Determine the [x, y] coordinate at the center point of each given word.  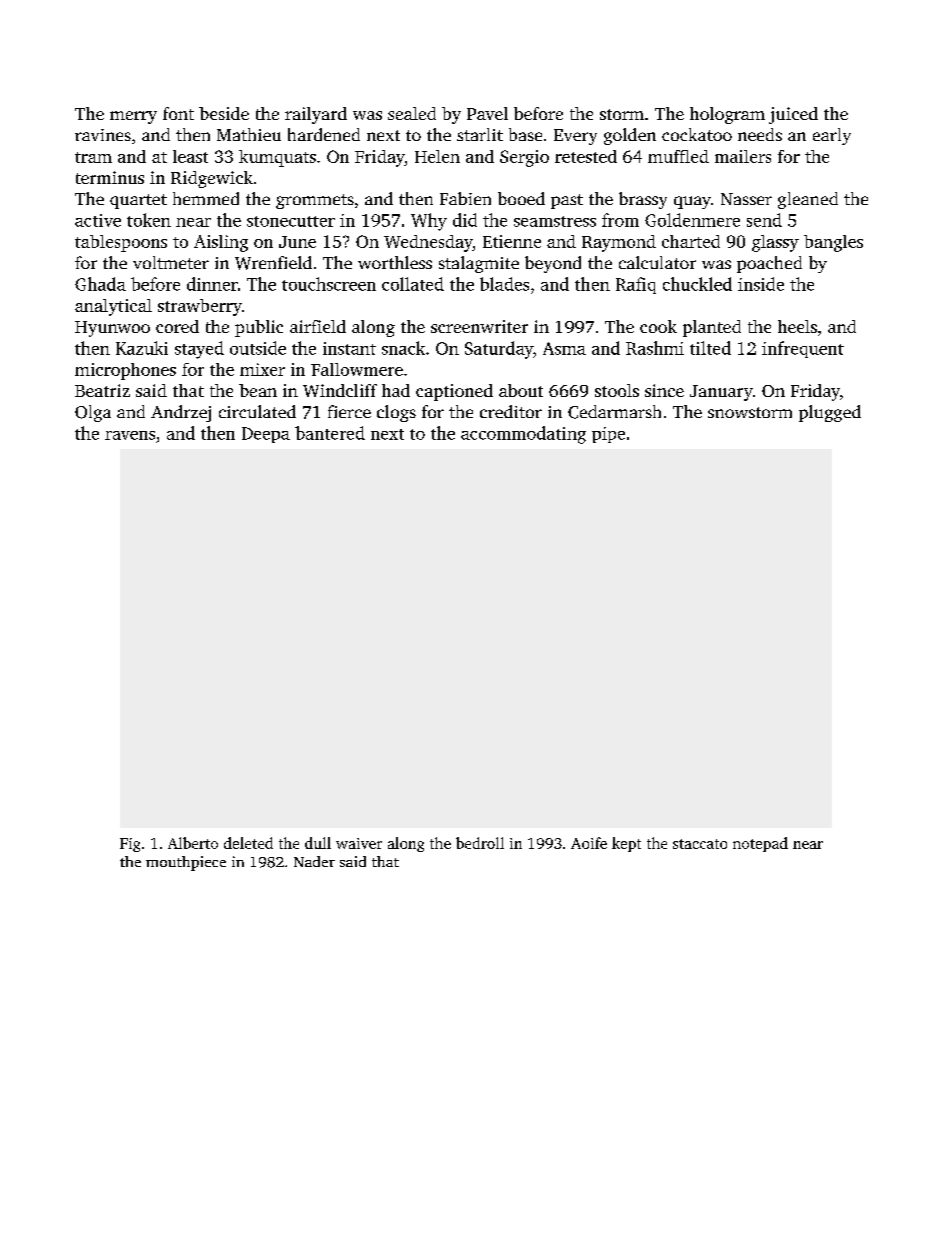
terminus [110, 177]
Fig [130, 845]
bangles [833, 243]
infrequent [803, 349]
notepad [760, 844]
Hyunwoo [112, 329]
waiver [359, 843]
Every [575, 137]
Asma [564, 348]
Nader [314, 861]
